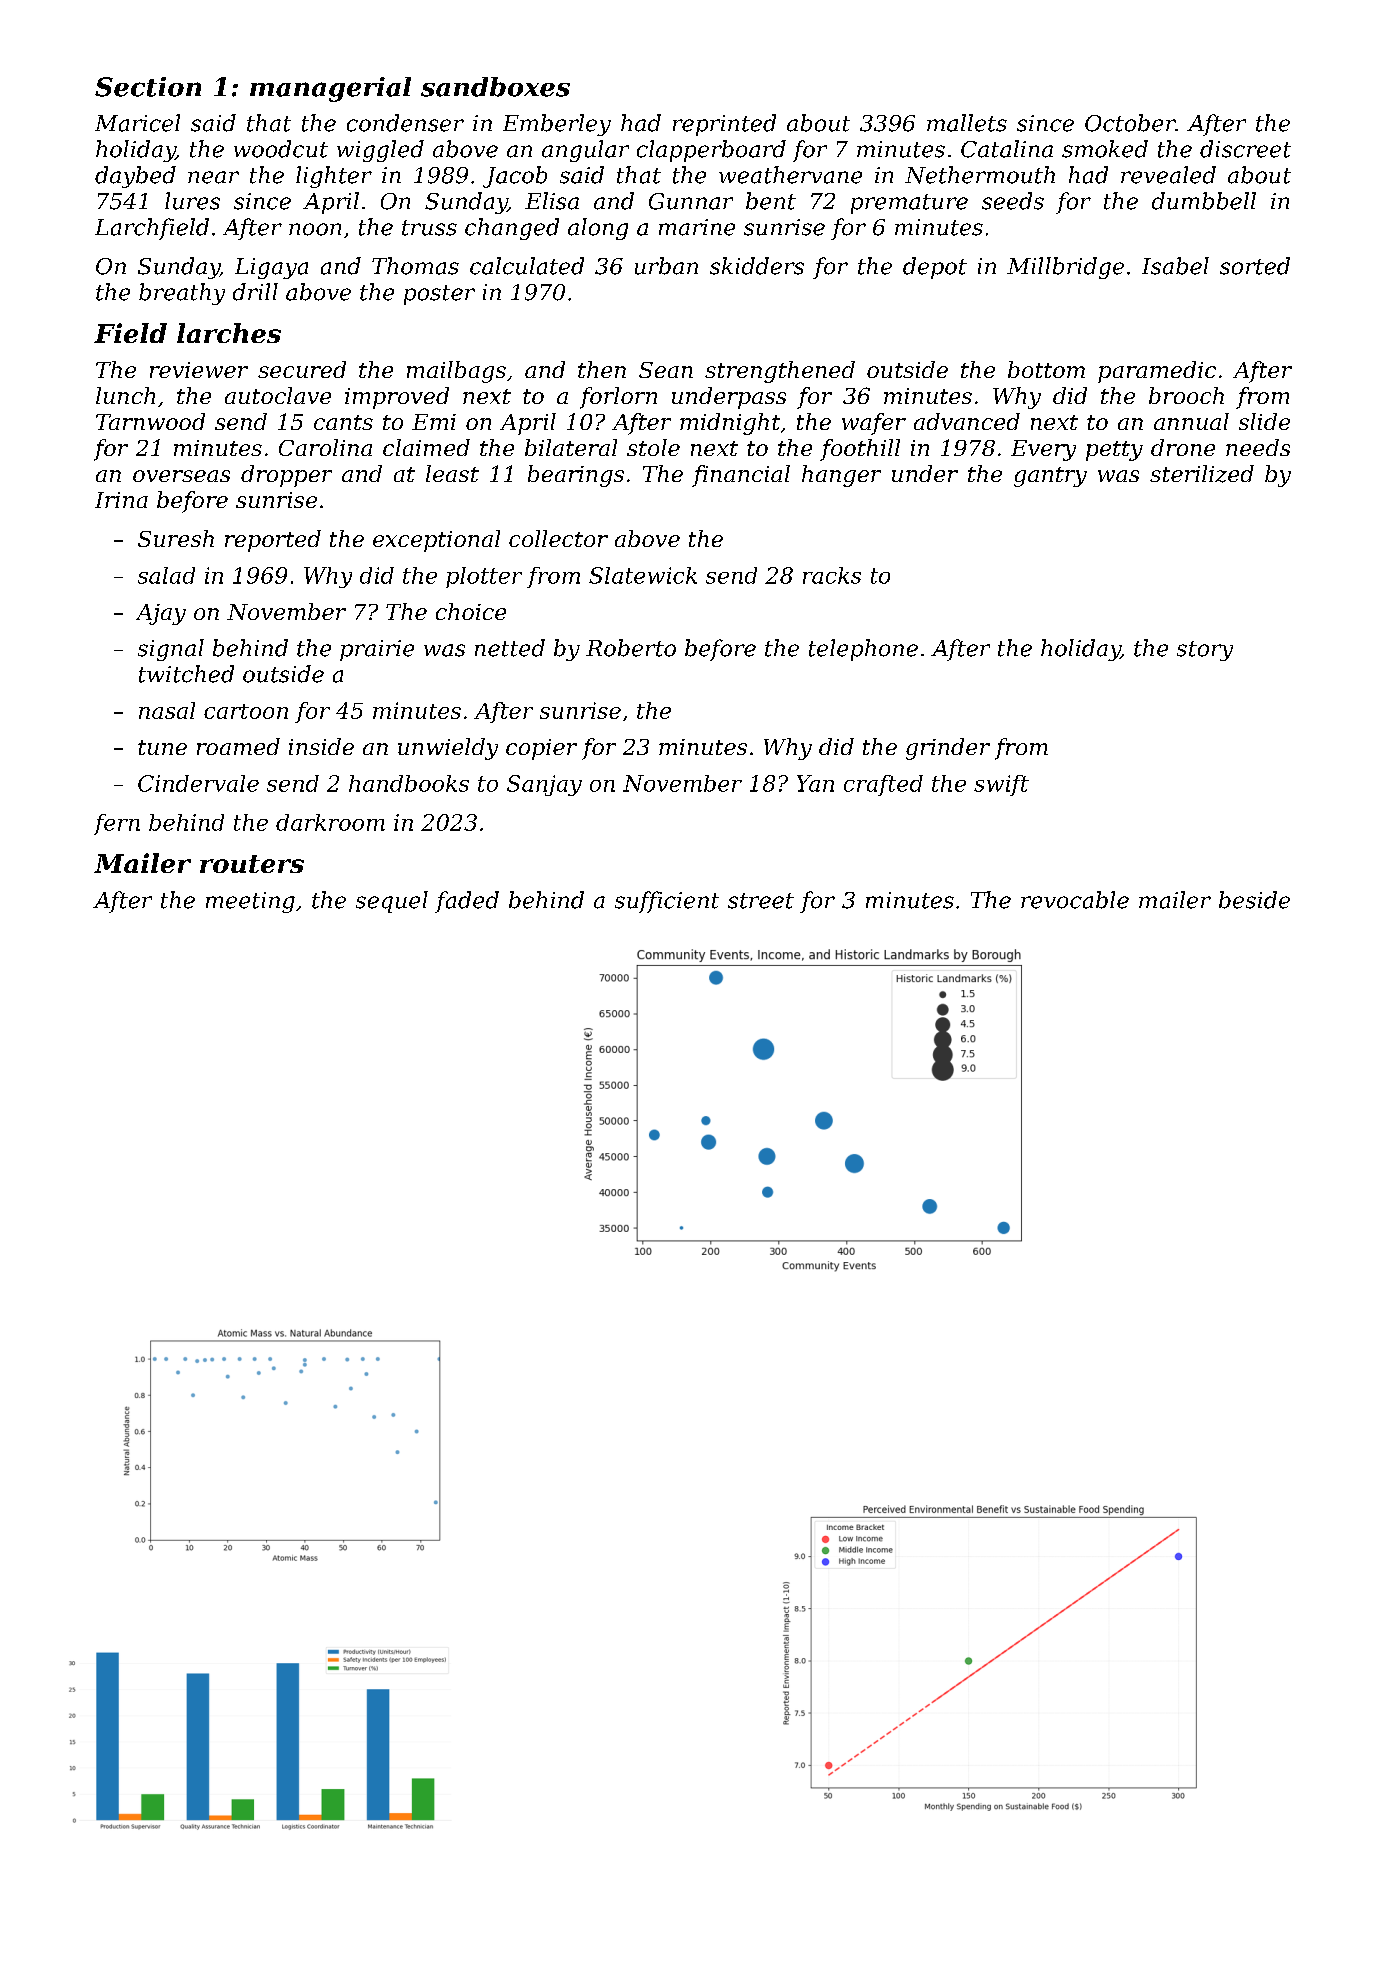 The image size is (1386, 1969). I want to click on faded, so click(467, 902).
